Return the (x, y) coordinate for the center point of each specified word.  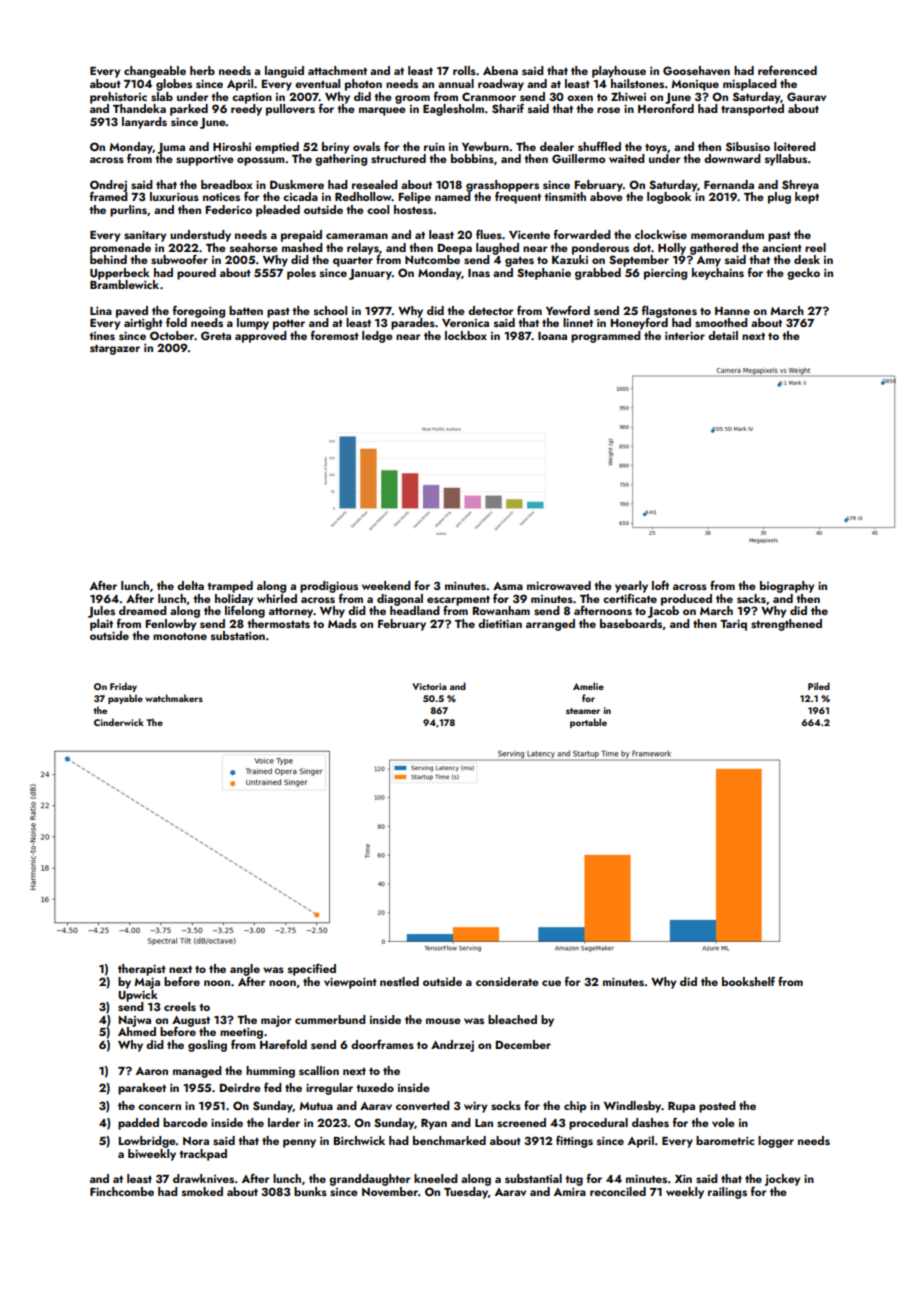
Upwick (138, 996)
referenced (787, 70)
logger (776, 1142)
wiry (475, 1107)
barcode (185, 1122)
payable (125, 699)
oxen (580, 98)
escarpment (458, 601)
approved (261, 337)
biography (787, 587)
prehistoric (118, 98)
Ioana (552, 336)
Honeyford (639, 324)
